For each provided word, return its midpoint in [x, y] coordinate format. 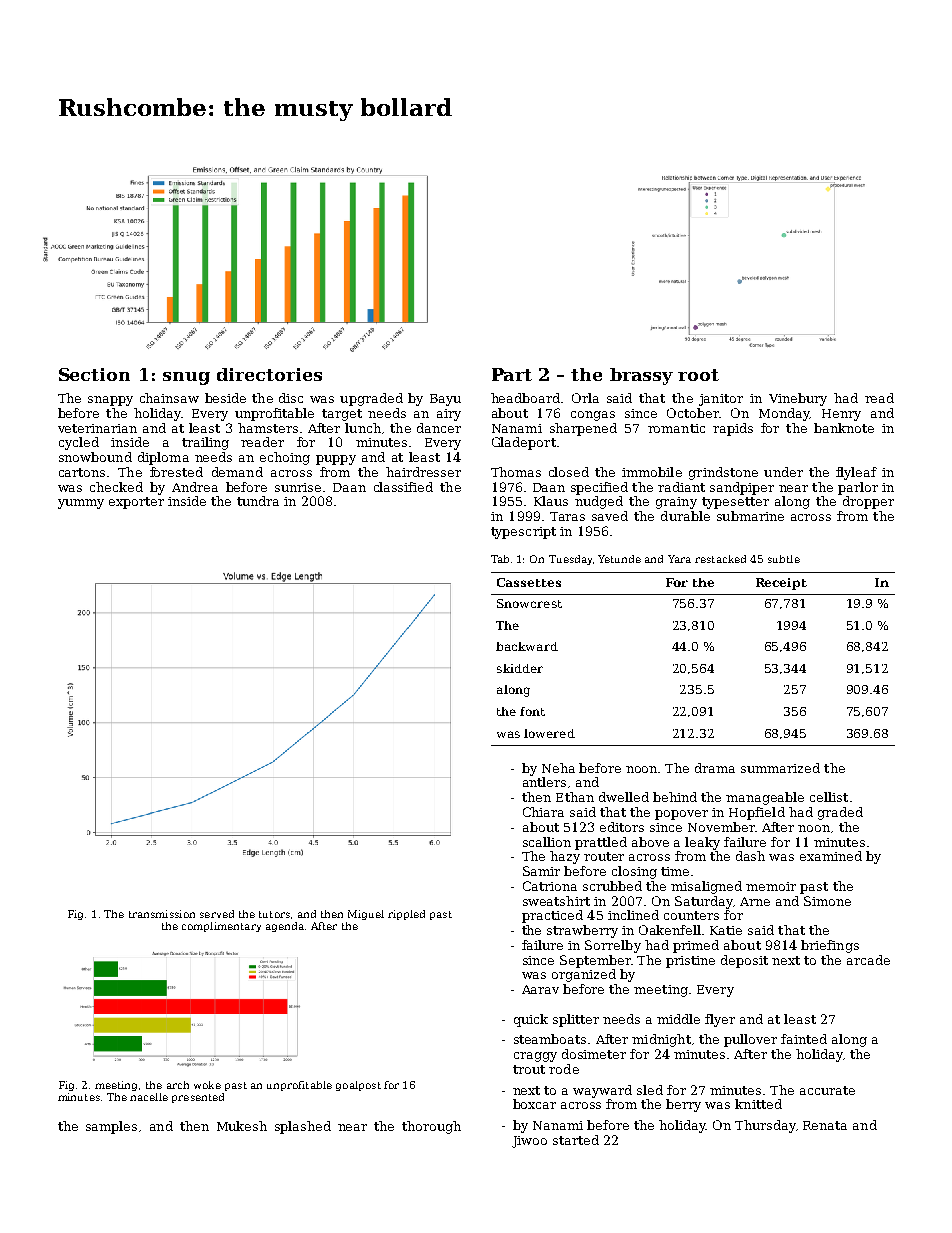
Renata [825, 1125]
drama [715, 768]
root [698, 375]
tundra [258, 501]
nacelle [149, 1097]
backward [527, 646]
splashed [303, 1127]
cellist [829, 797]
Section [94, 374]
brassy [641, 376]
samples [111, 1127]
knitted [758, 1104]
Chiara [543, 812]
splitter [576, 1020]
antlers [544, 782]
